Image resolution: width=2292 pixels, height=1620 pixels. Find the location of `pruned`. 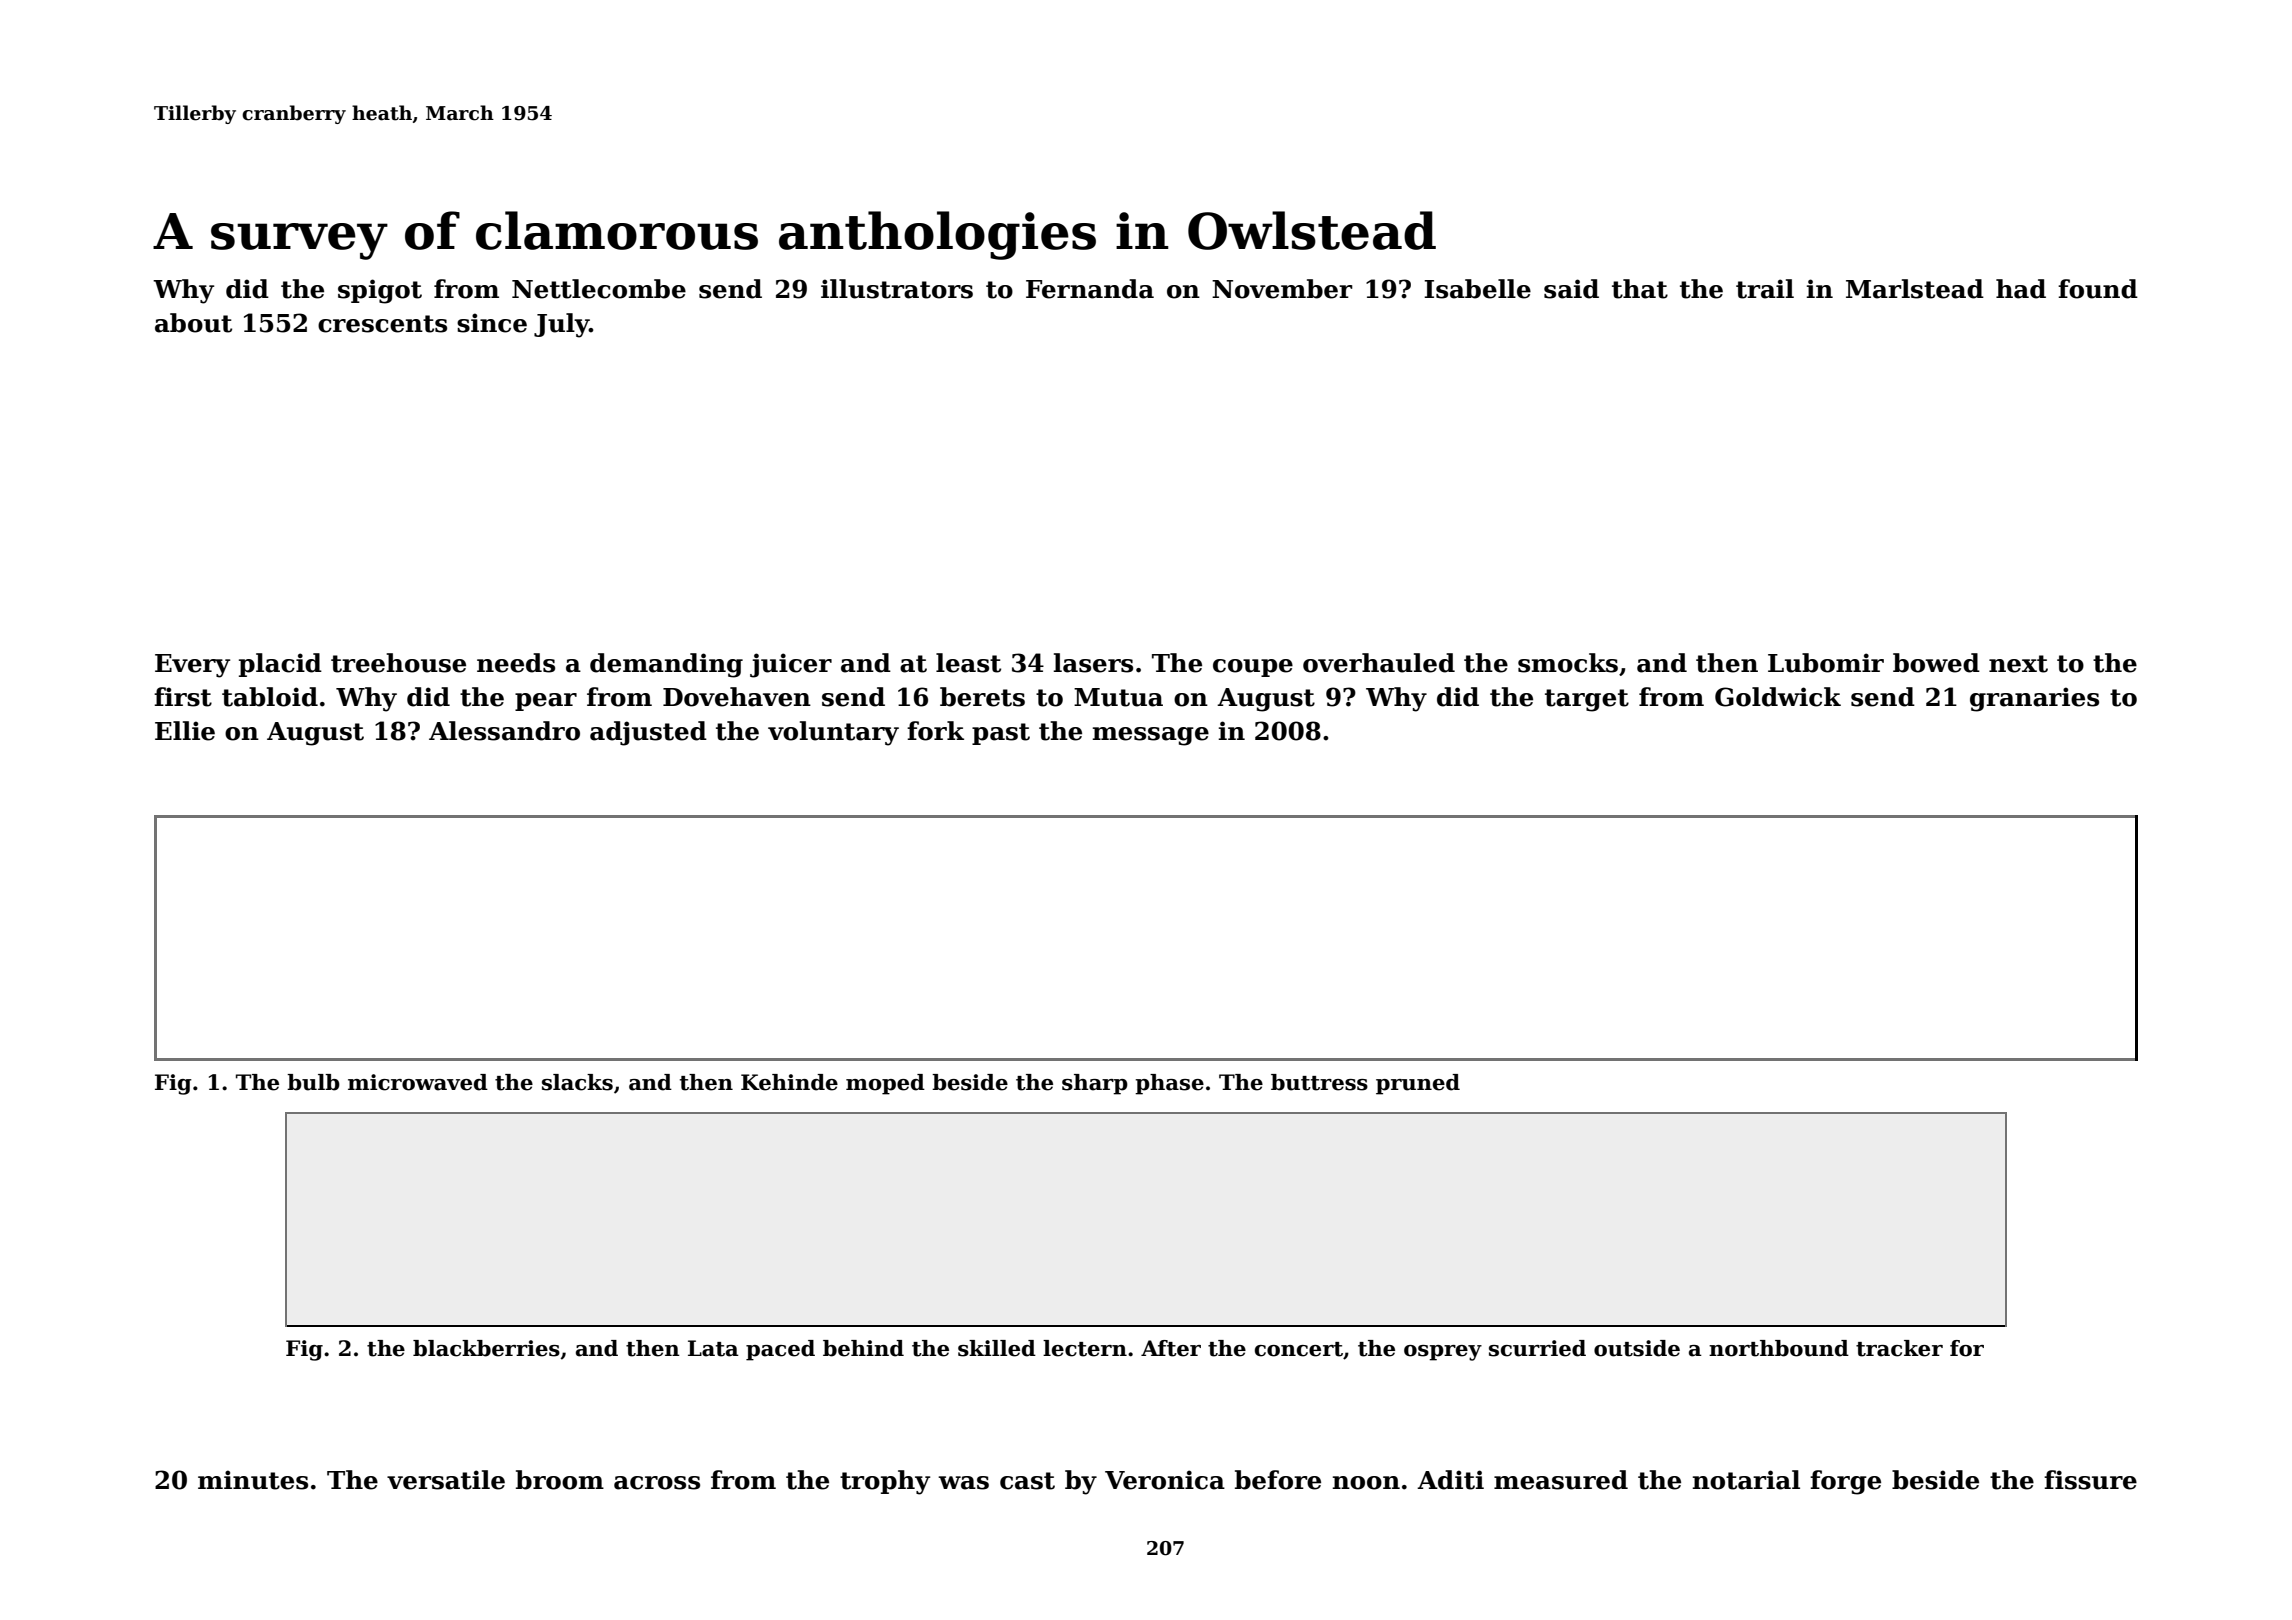

pruned is located at coordinates (1418, 1084).
